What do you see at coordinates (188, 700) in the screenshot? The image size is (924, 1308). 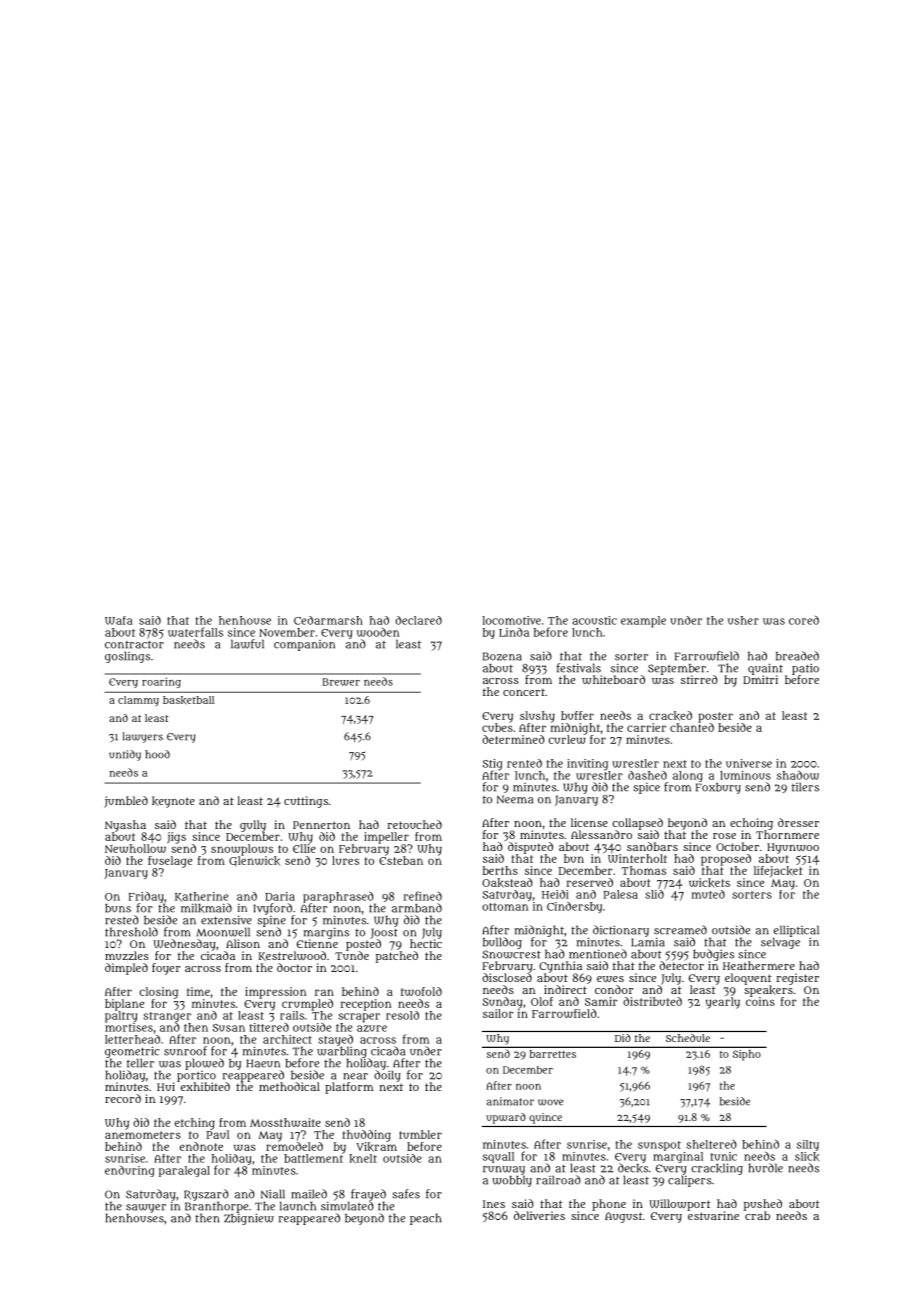 I see `basketball` at bounding box center [188, 700].
